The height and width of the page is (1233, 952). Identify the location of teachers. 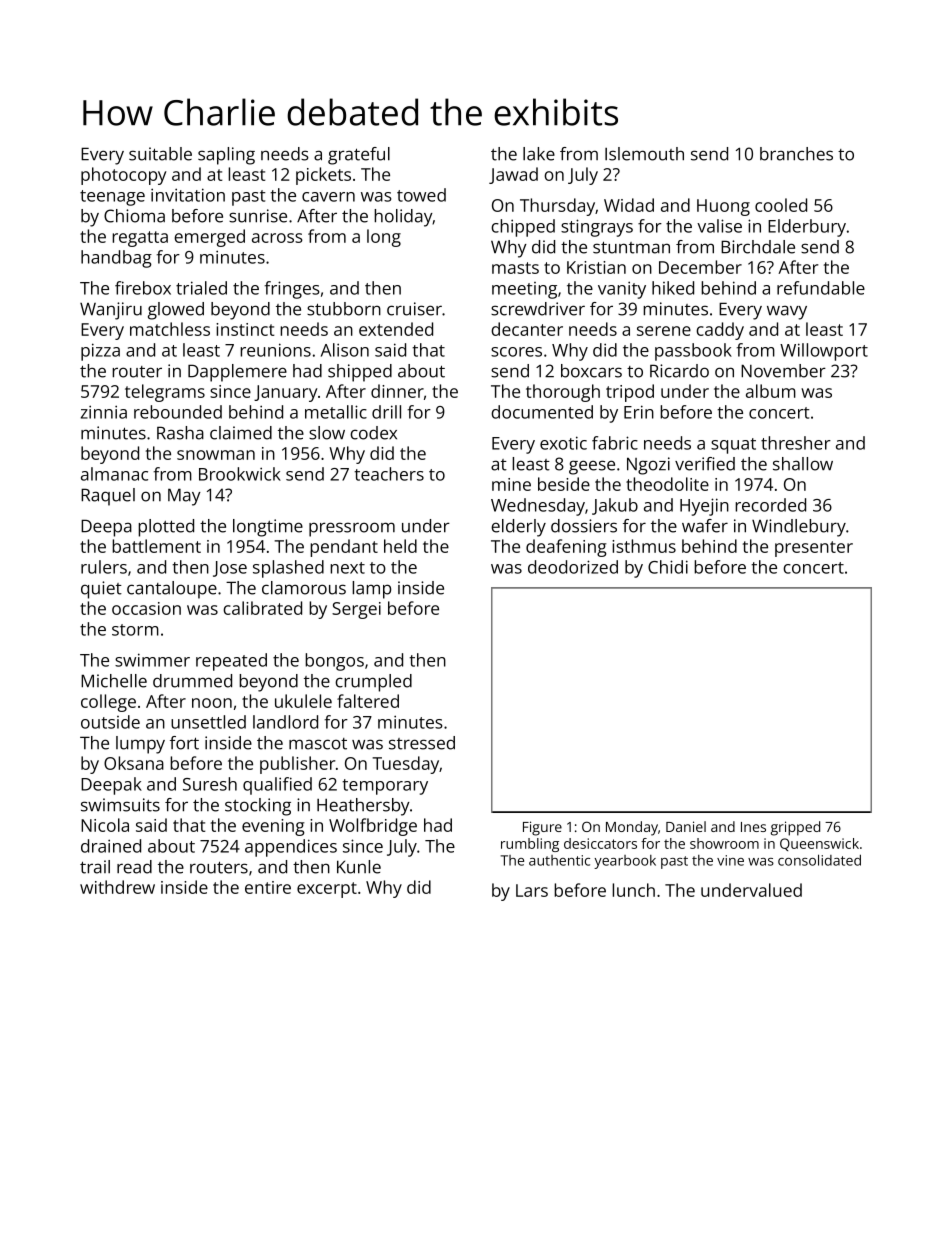
(389, 474).
